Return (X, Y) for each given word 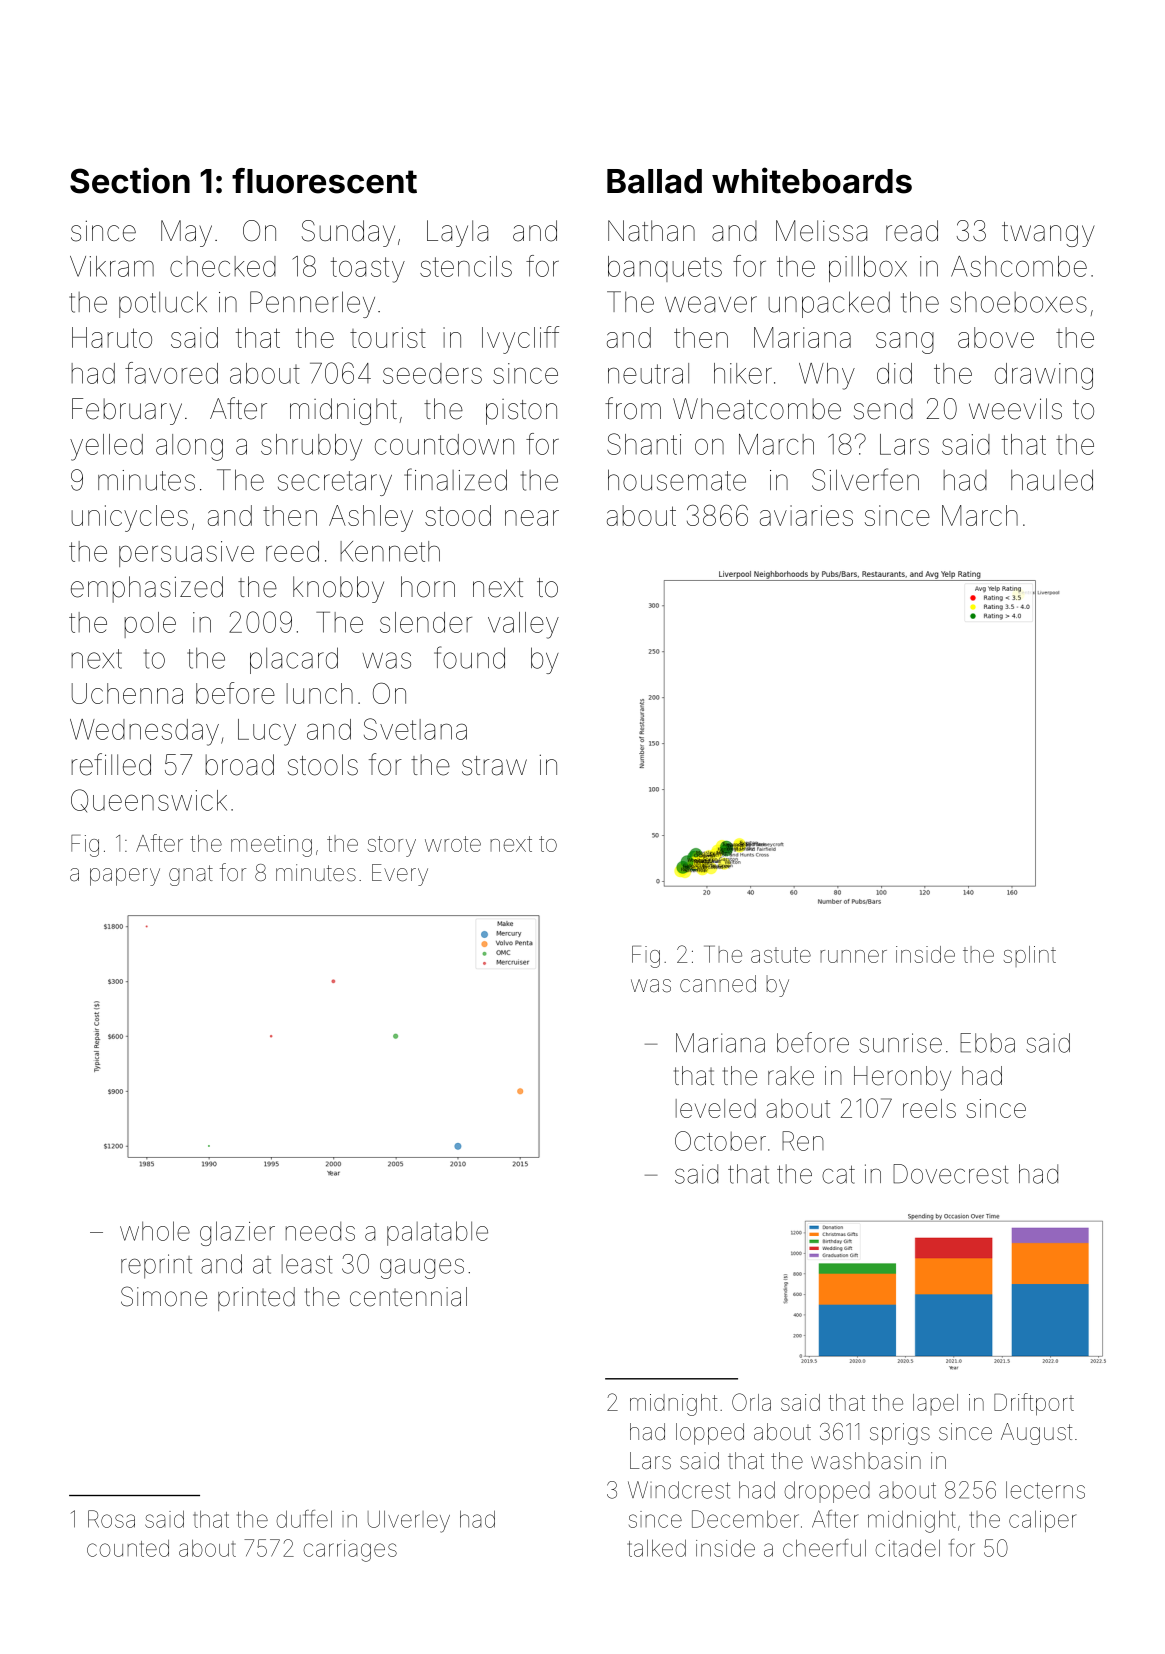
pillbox (868, 269)
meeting (271, 846)
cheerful (824, 1548)
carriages (350, 1551)
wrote (453, 844)
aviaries (806, 515)
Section (130, 180)
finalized (455, 479)
